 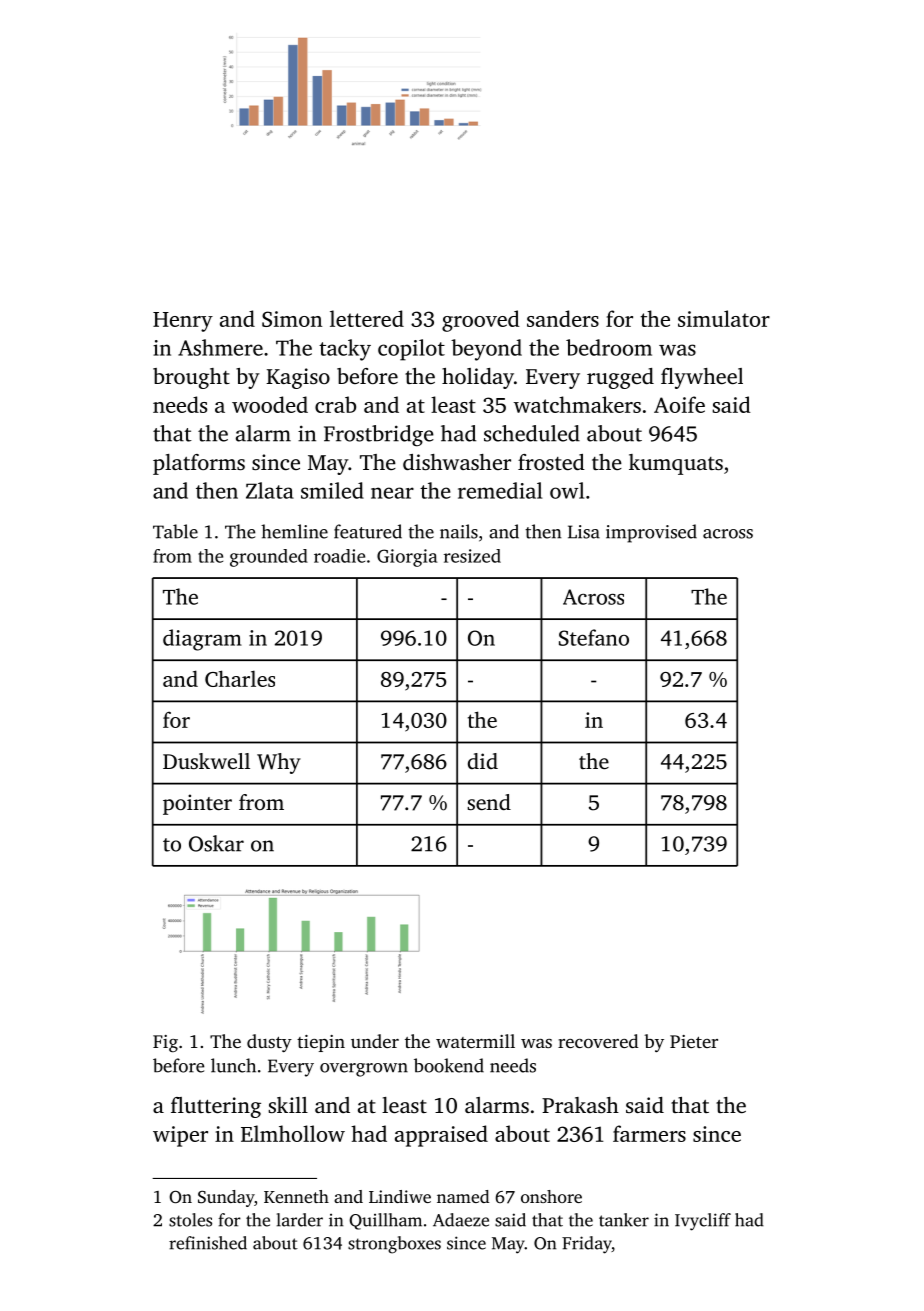 What do you see at coordinates (216, 843) in the image?
I see `Oskar` at bounding box center [216, 843].
